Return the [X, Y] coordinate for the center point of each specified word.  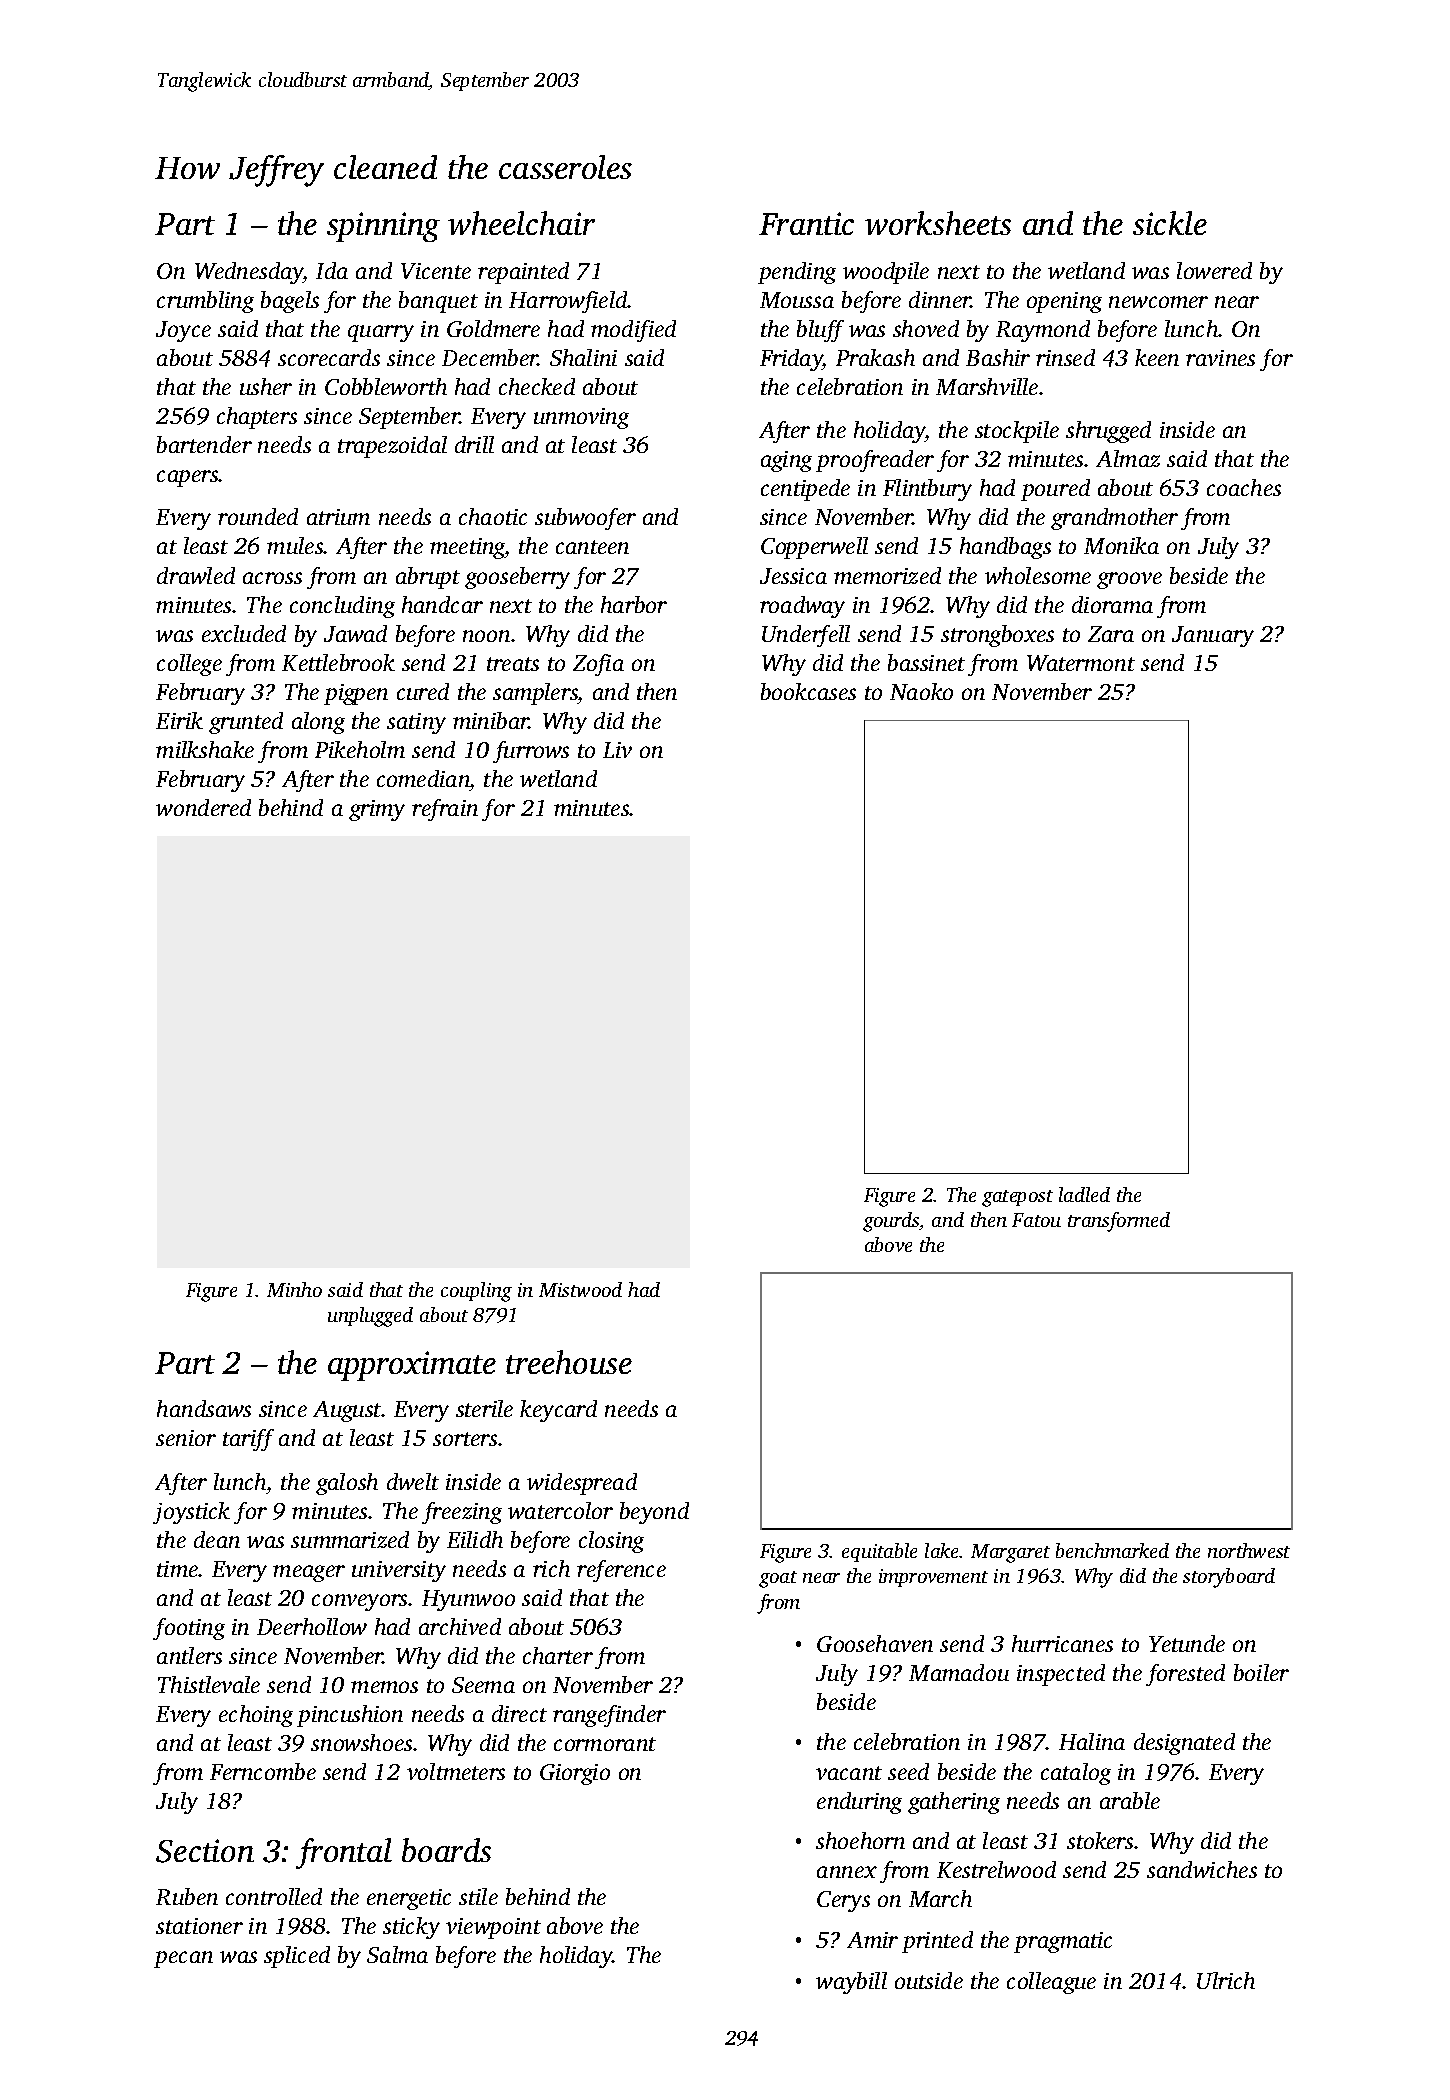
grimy [377, 810]
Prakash [875, 357]
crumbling [205, 302]
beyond [654, 1513]
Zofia [598, 665]
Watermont [1081, 663]
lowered [1214, 270]
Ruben [187, 1896]
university [399, 1571]
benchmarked [1112, 1550]
